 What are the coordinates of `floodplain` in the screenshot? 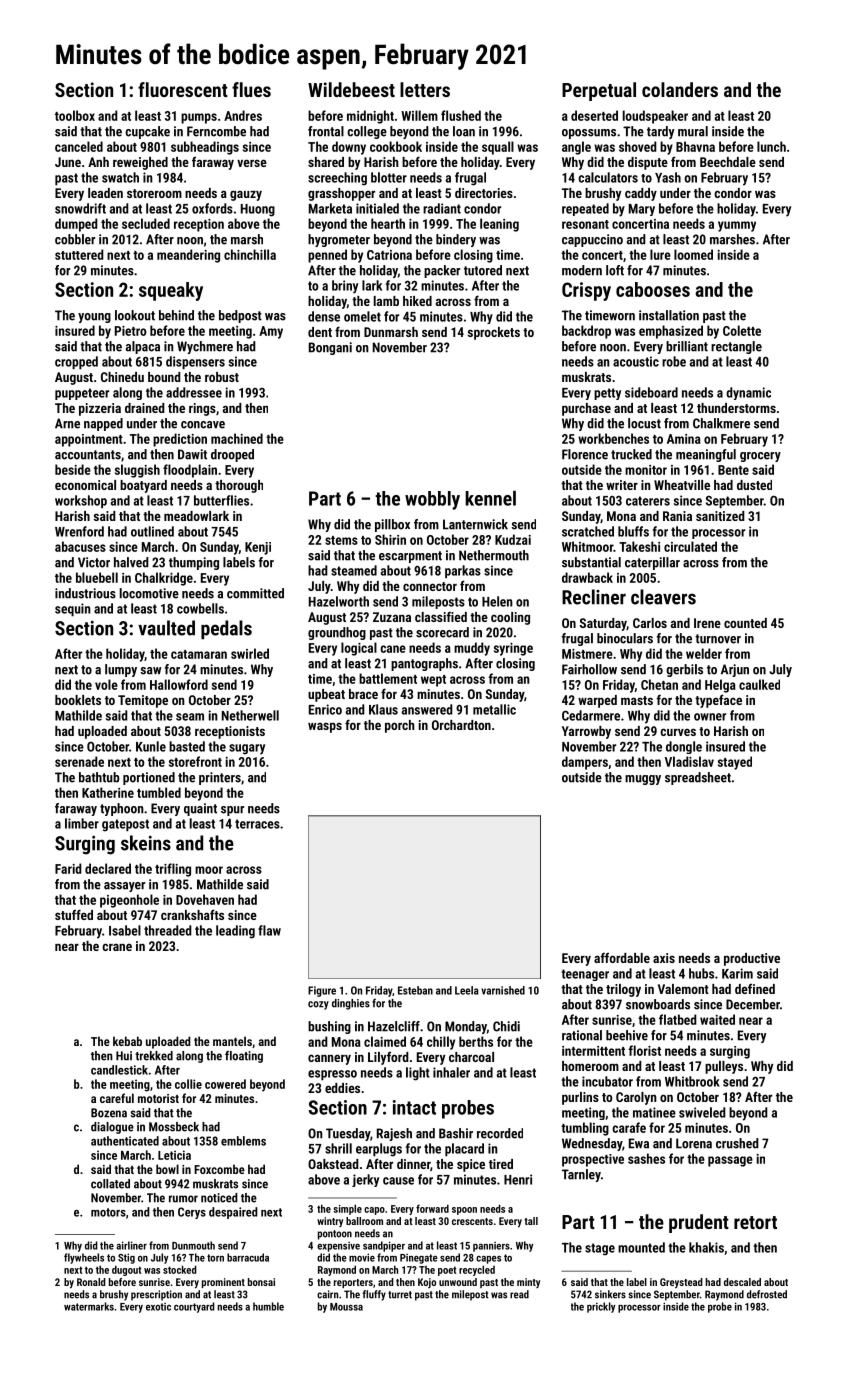 It's located at (190, 471).
